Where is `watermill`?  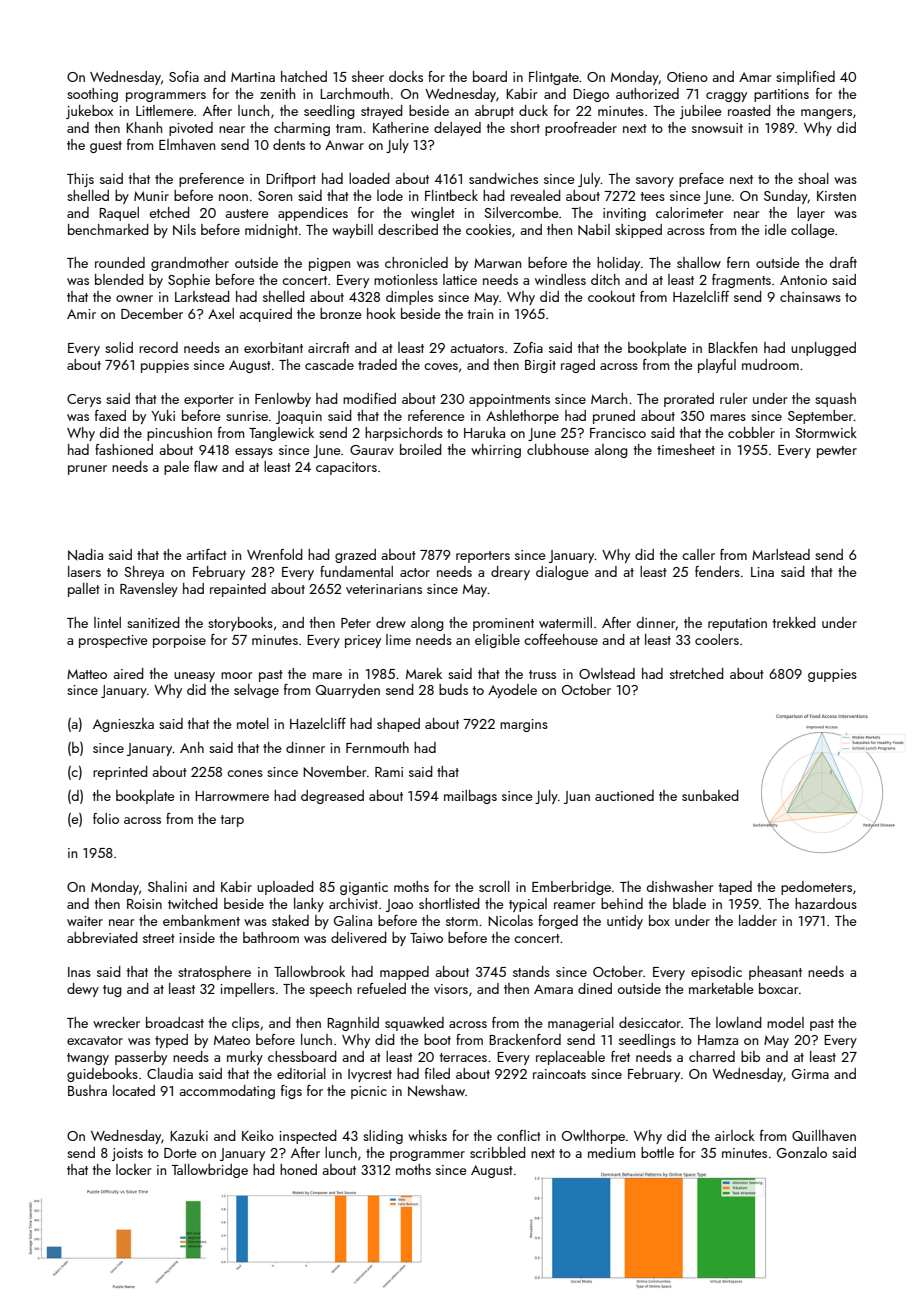 watermill is located at coordinates (565, 622).
